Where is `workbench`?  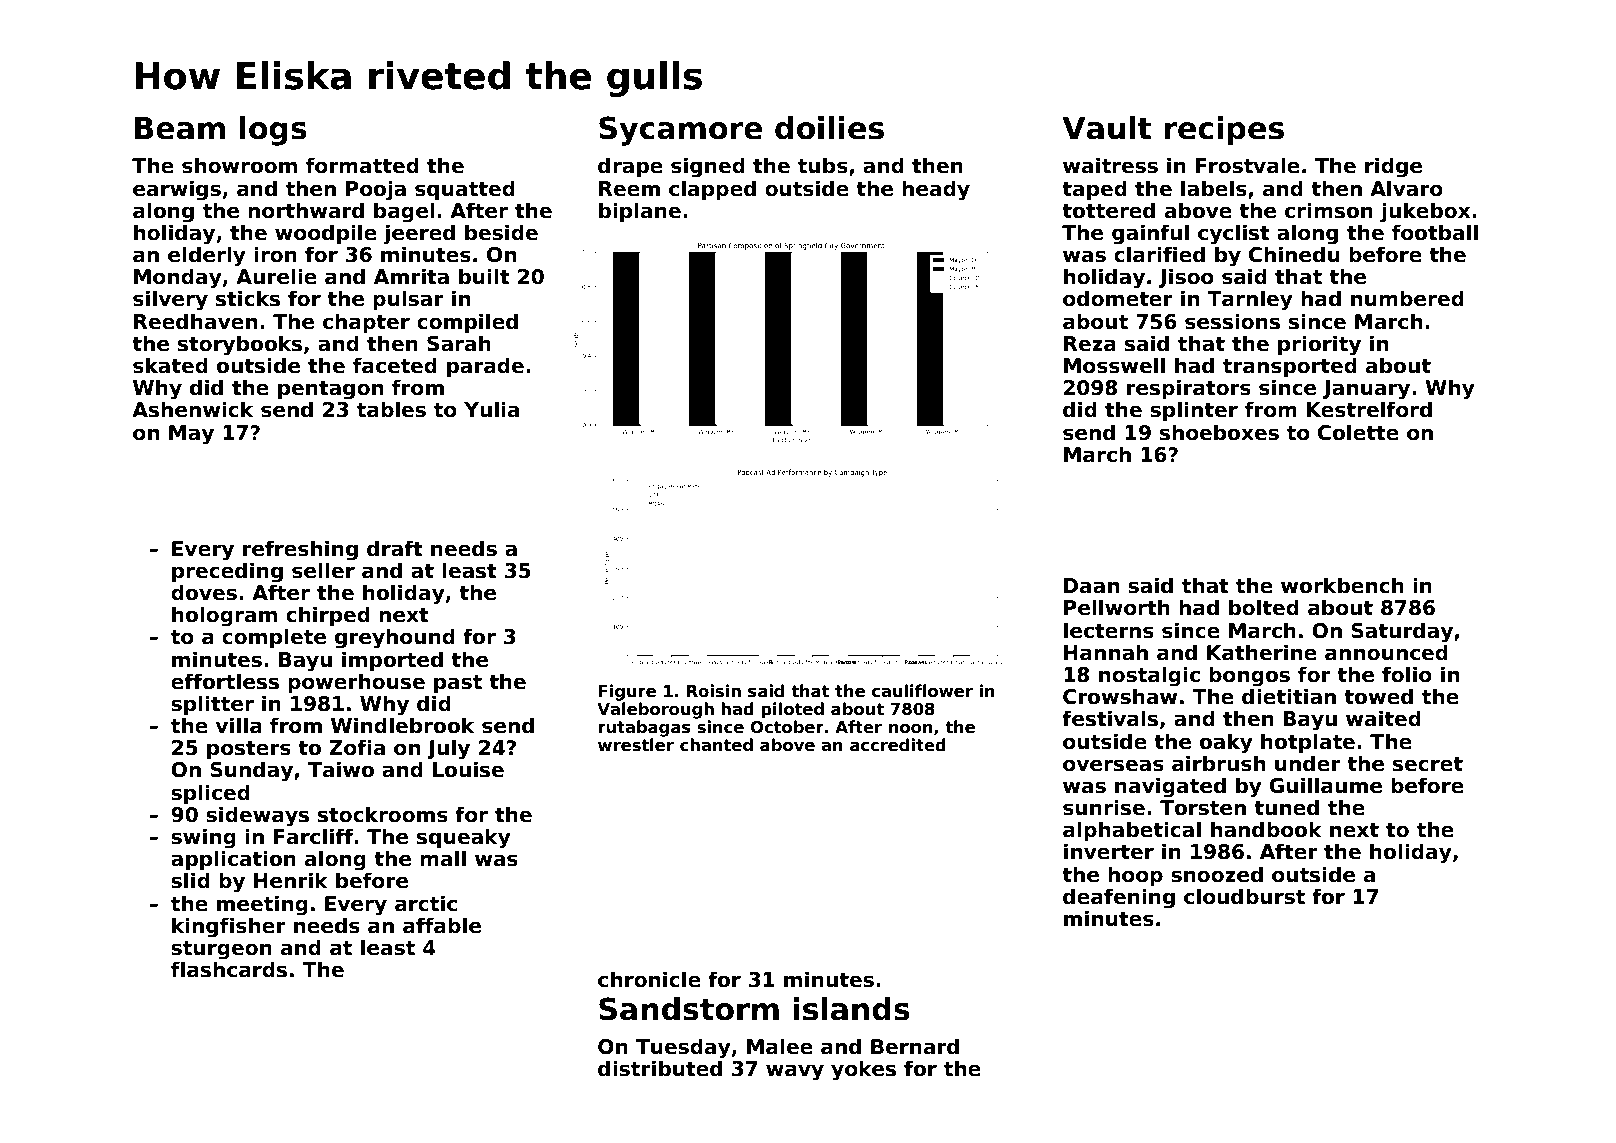 workbench is located at coordinates (1342, 585).
